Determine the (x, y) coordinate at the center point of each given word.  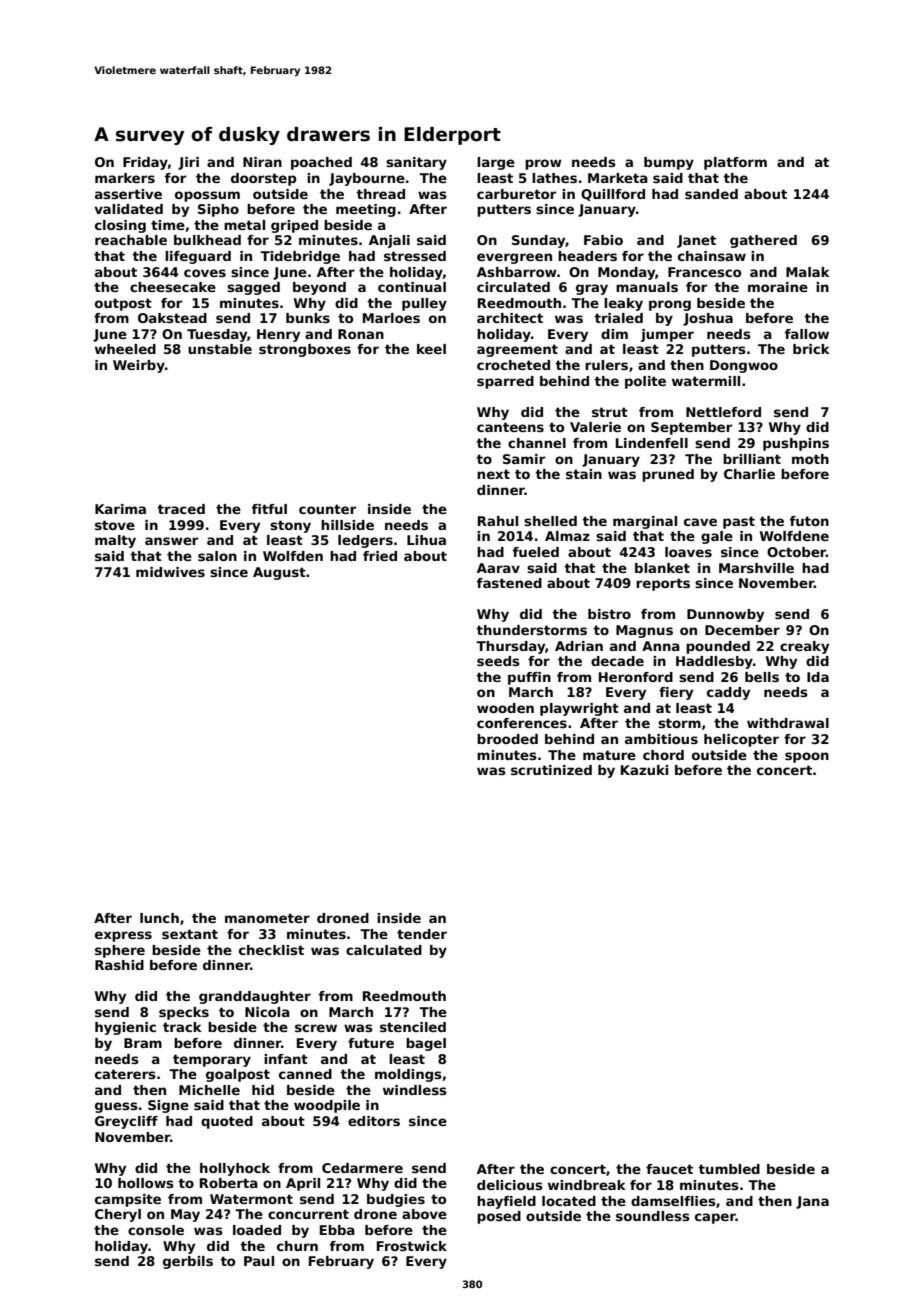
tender (422, 934)
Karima (120, 509)
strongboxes (305, 350)
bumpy (669, 163)
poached (321, 163)
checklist (271, 950)
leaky (623, 304)
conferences (522, 723)
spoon (807, 757)
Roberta (229, 1183)
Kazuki (644, 770)
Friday (145, 163)
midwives (170, 572)
